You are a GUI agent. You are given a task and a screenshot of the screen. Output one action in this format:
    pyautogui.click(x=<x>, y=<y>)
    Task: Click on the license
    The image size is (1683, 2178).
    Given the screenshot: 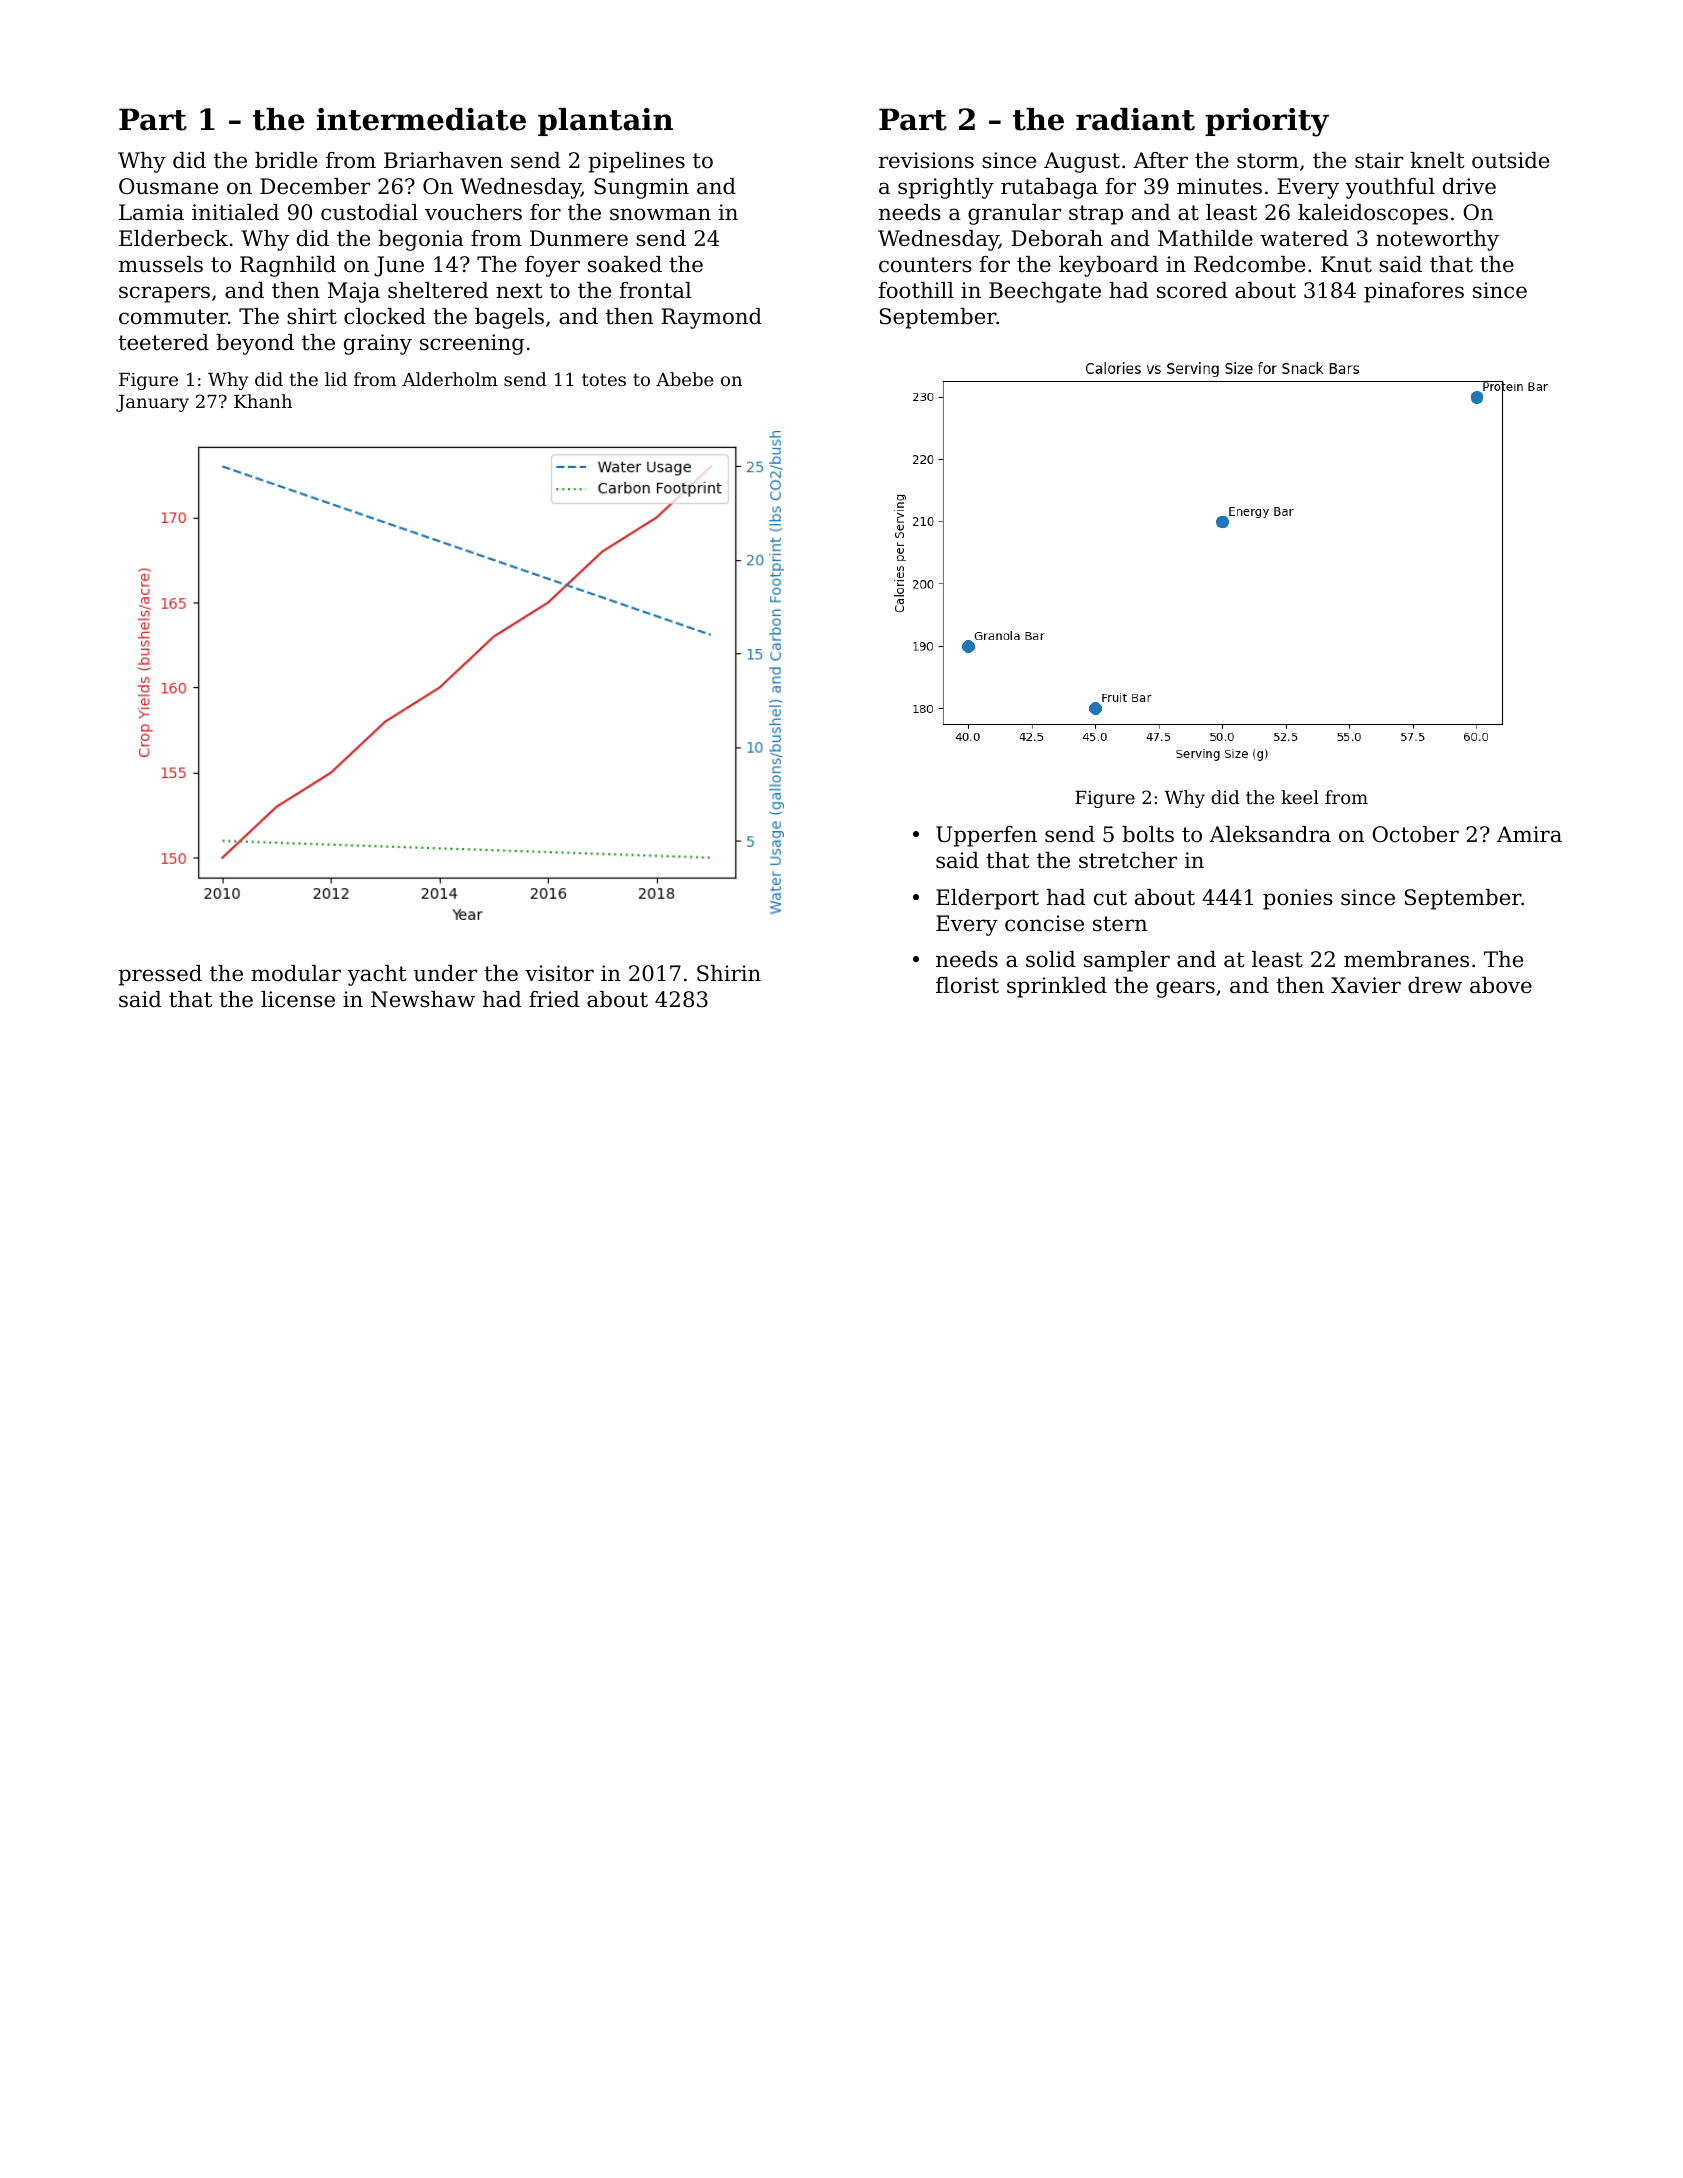 What is the action you would take?
    pyautogui.click(x=298, y=999)
